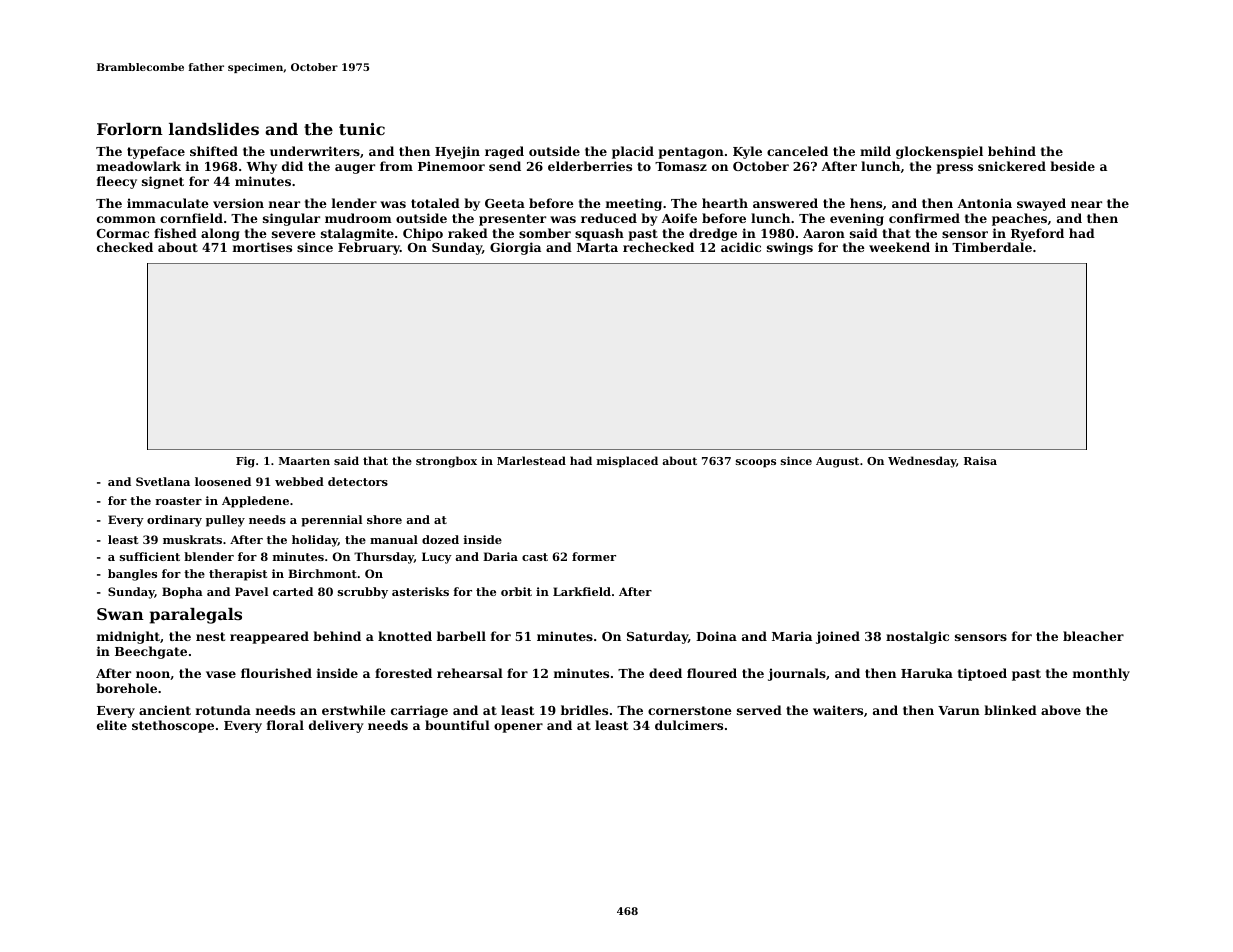 The height and width of the page is (952, 1233). Describe the element at coordinates (262, 247) in the page. I see `mortises` at that location.
